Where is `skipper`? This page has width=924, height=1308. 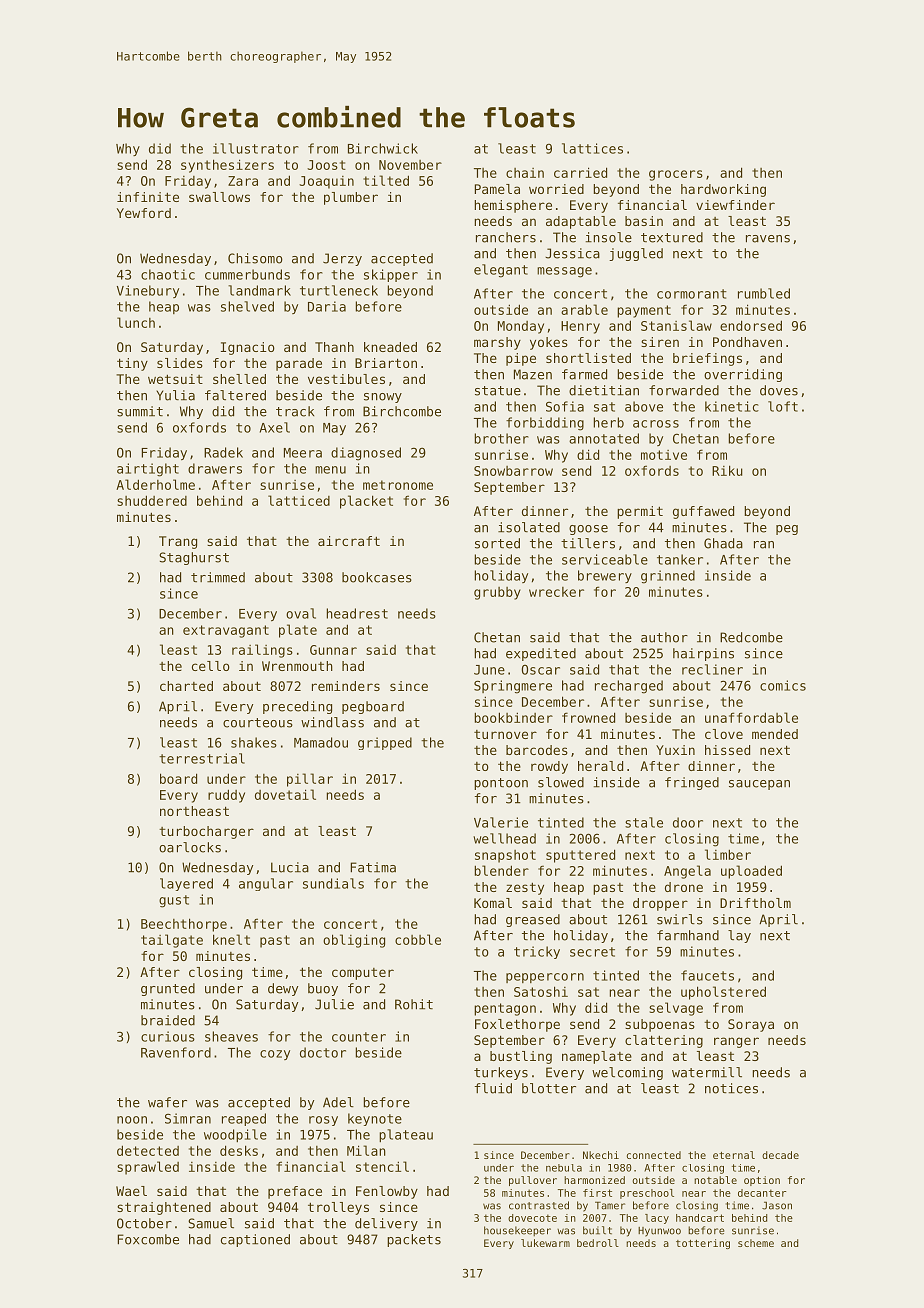
skipper is located at coordinates (391, 275).
